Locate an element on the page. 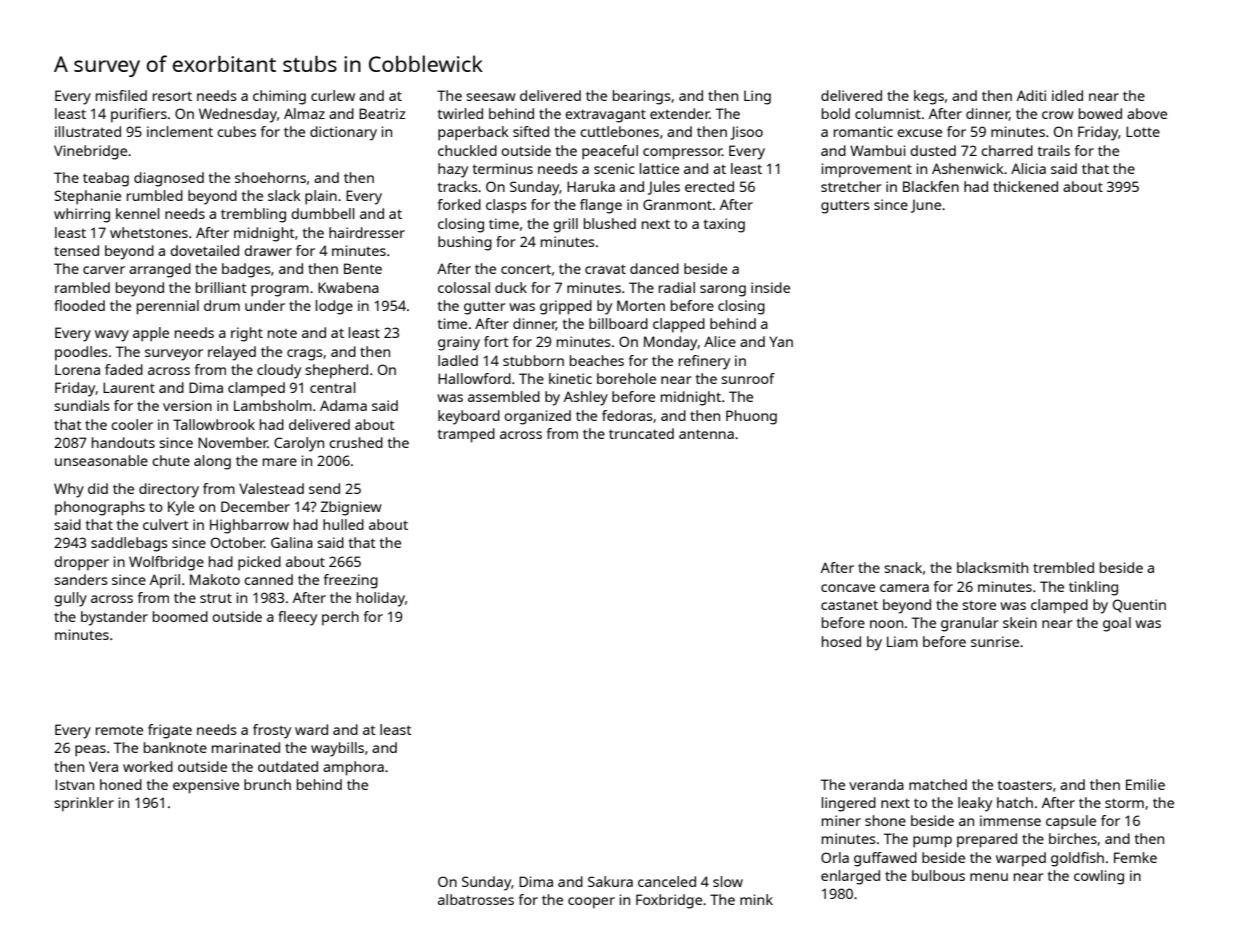 The image size is (1233, 952). grill is located at coordinates (565, 225).
